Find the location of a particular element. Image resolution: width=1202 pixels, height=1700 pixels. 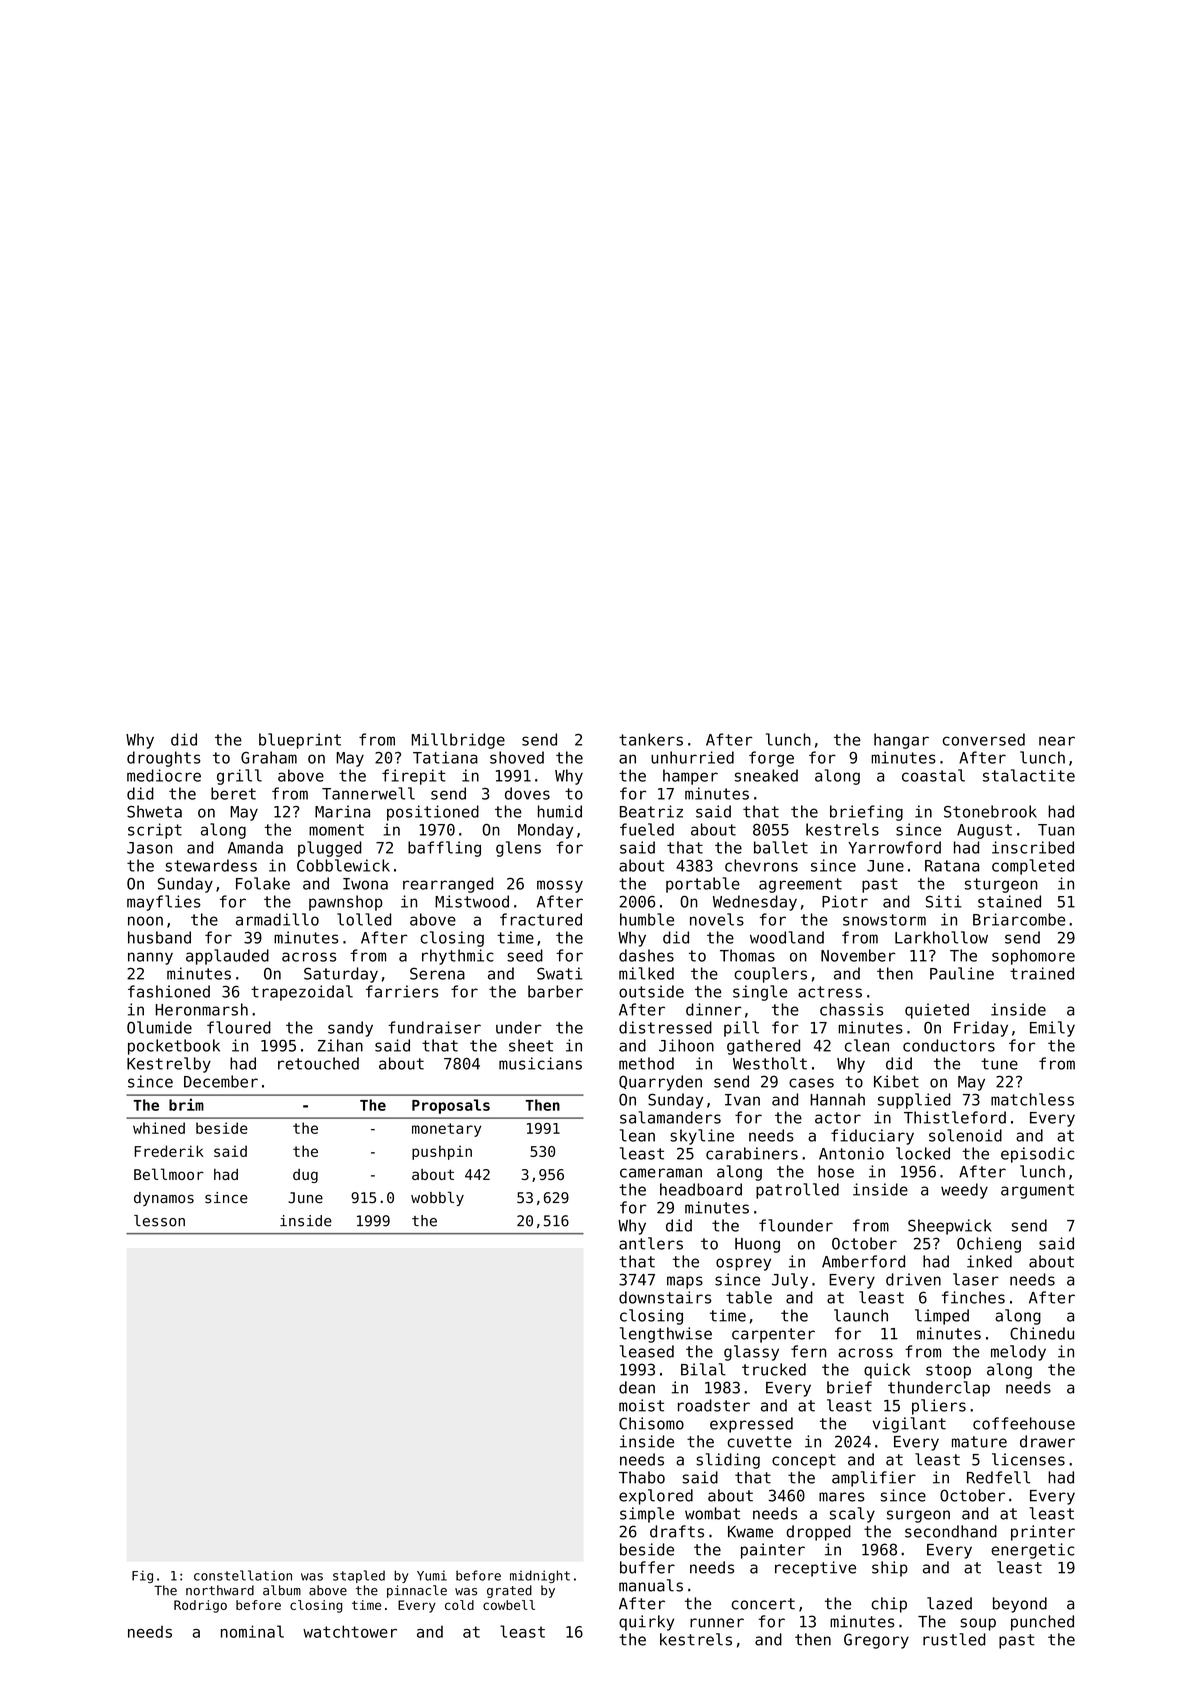

husband is located at coordinates (159, 937).
